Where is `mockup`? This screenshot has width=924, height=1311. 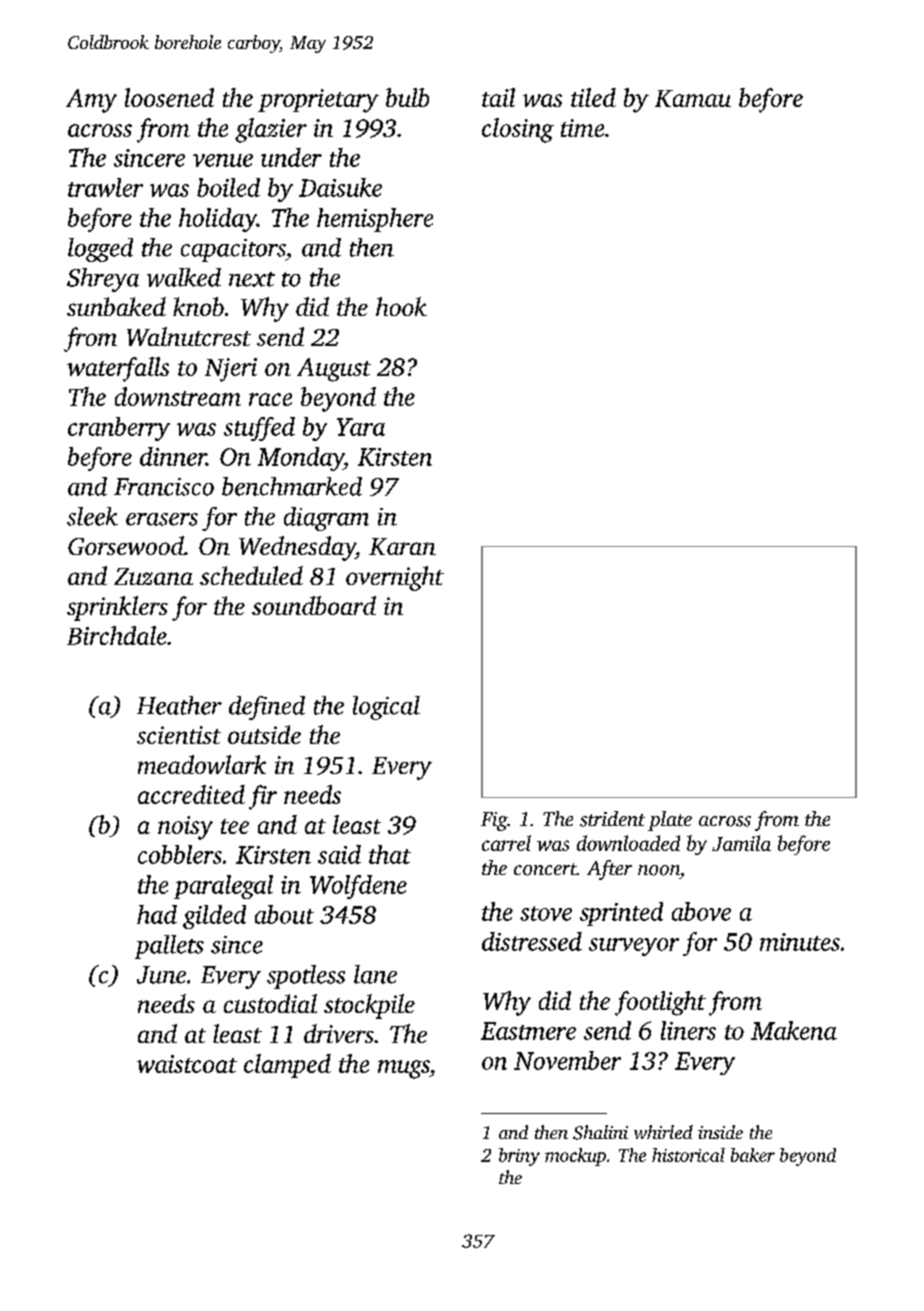
mockup is located at coordinates (575, 1157).
